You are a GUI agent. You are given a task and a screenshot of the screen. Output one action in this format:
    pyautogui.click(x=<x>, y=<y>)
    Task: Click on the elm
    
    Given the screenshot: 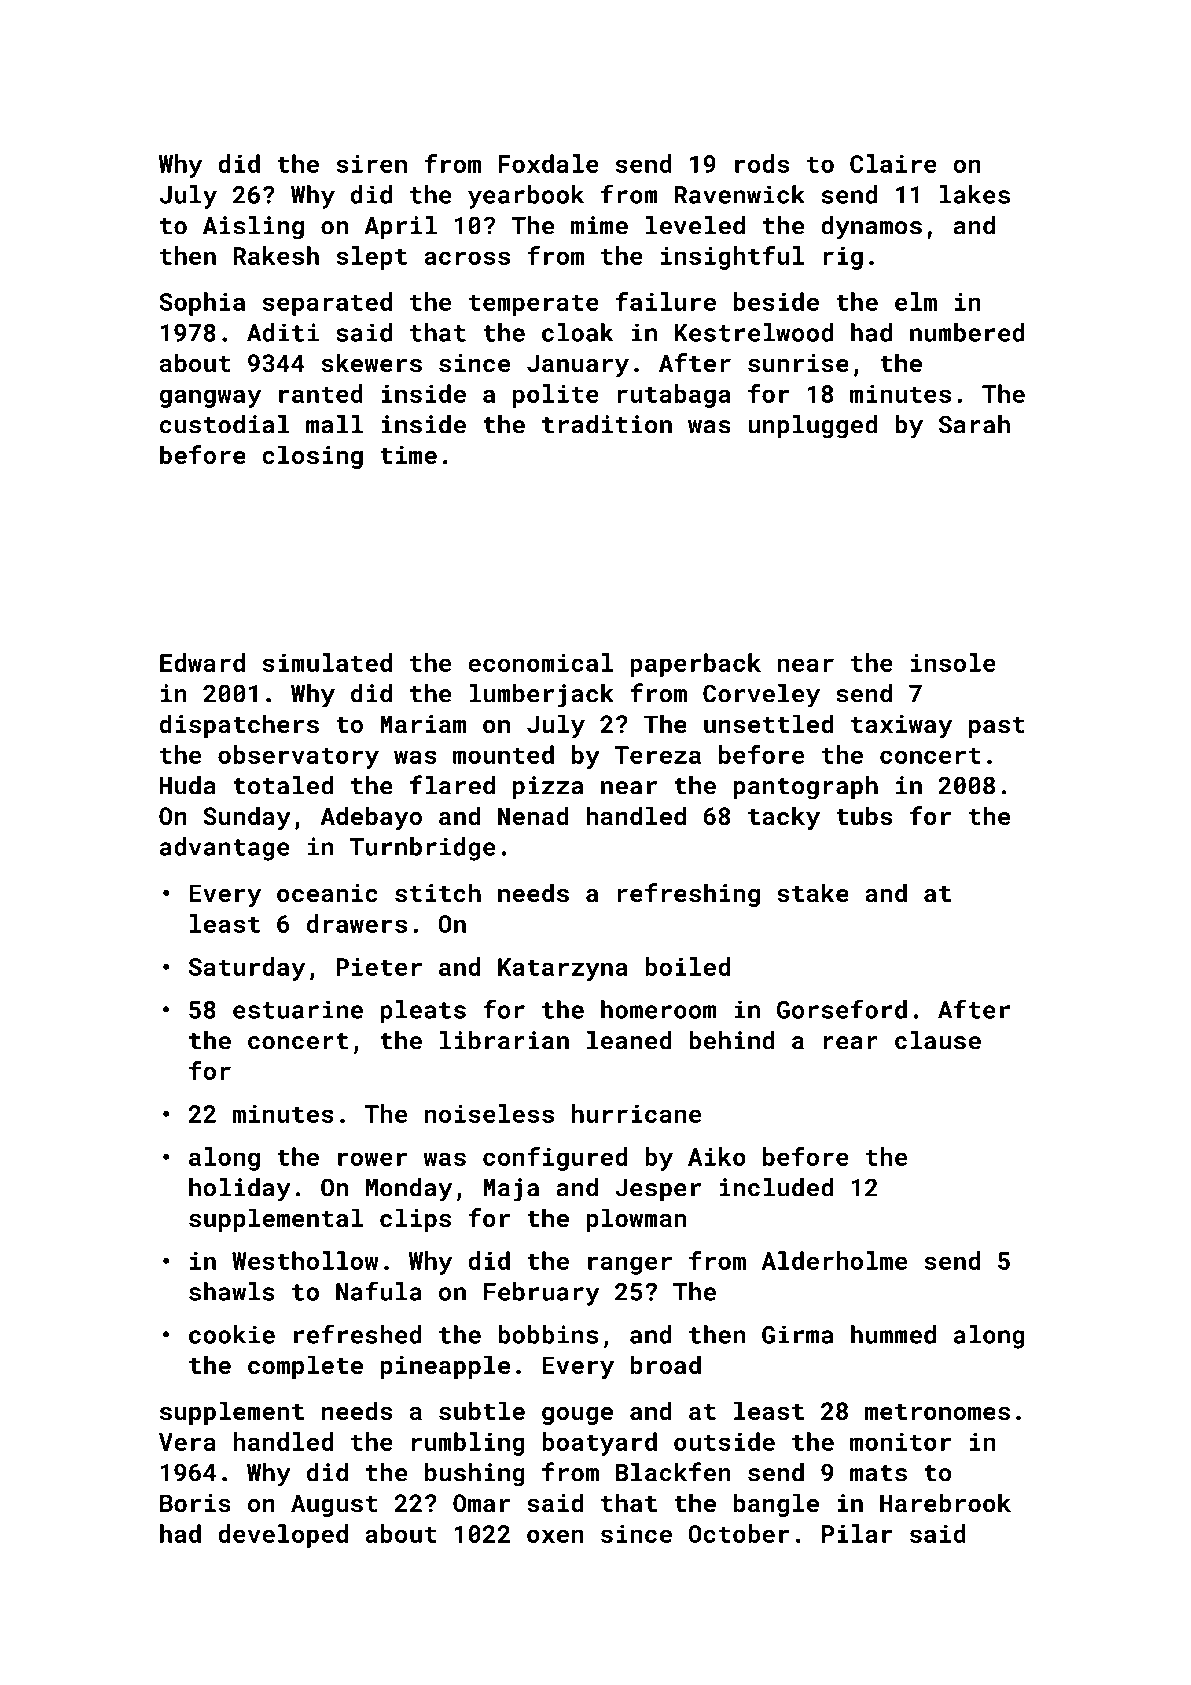 What is the action you would take?
    pyautogui.click(x=916, y=301)
